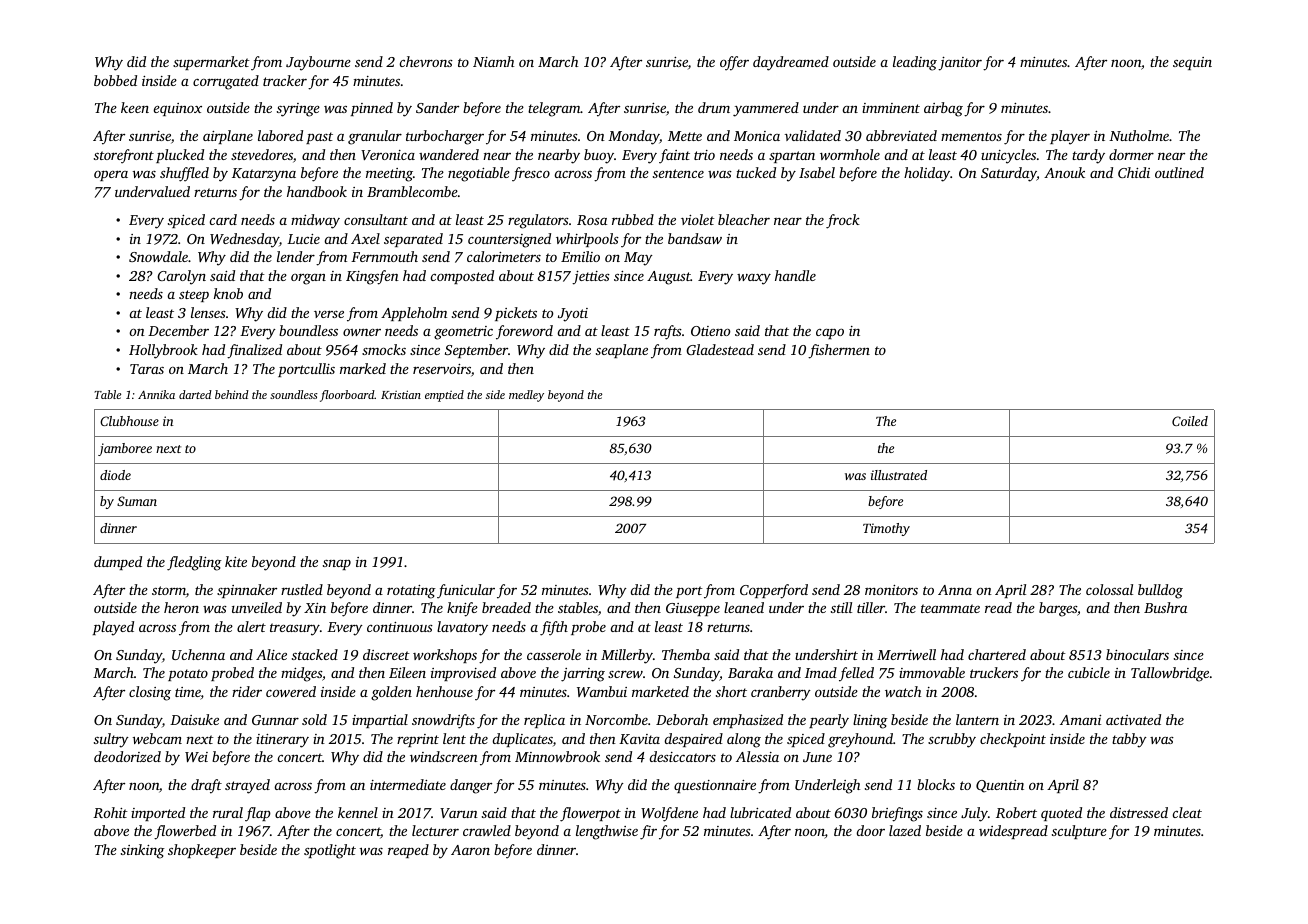  Describe the element at coordinates (202, 851) in the document. I see `shopkeeper` at that location.
